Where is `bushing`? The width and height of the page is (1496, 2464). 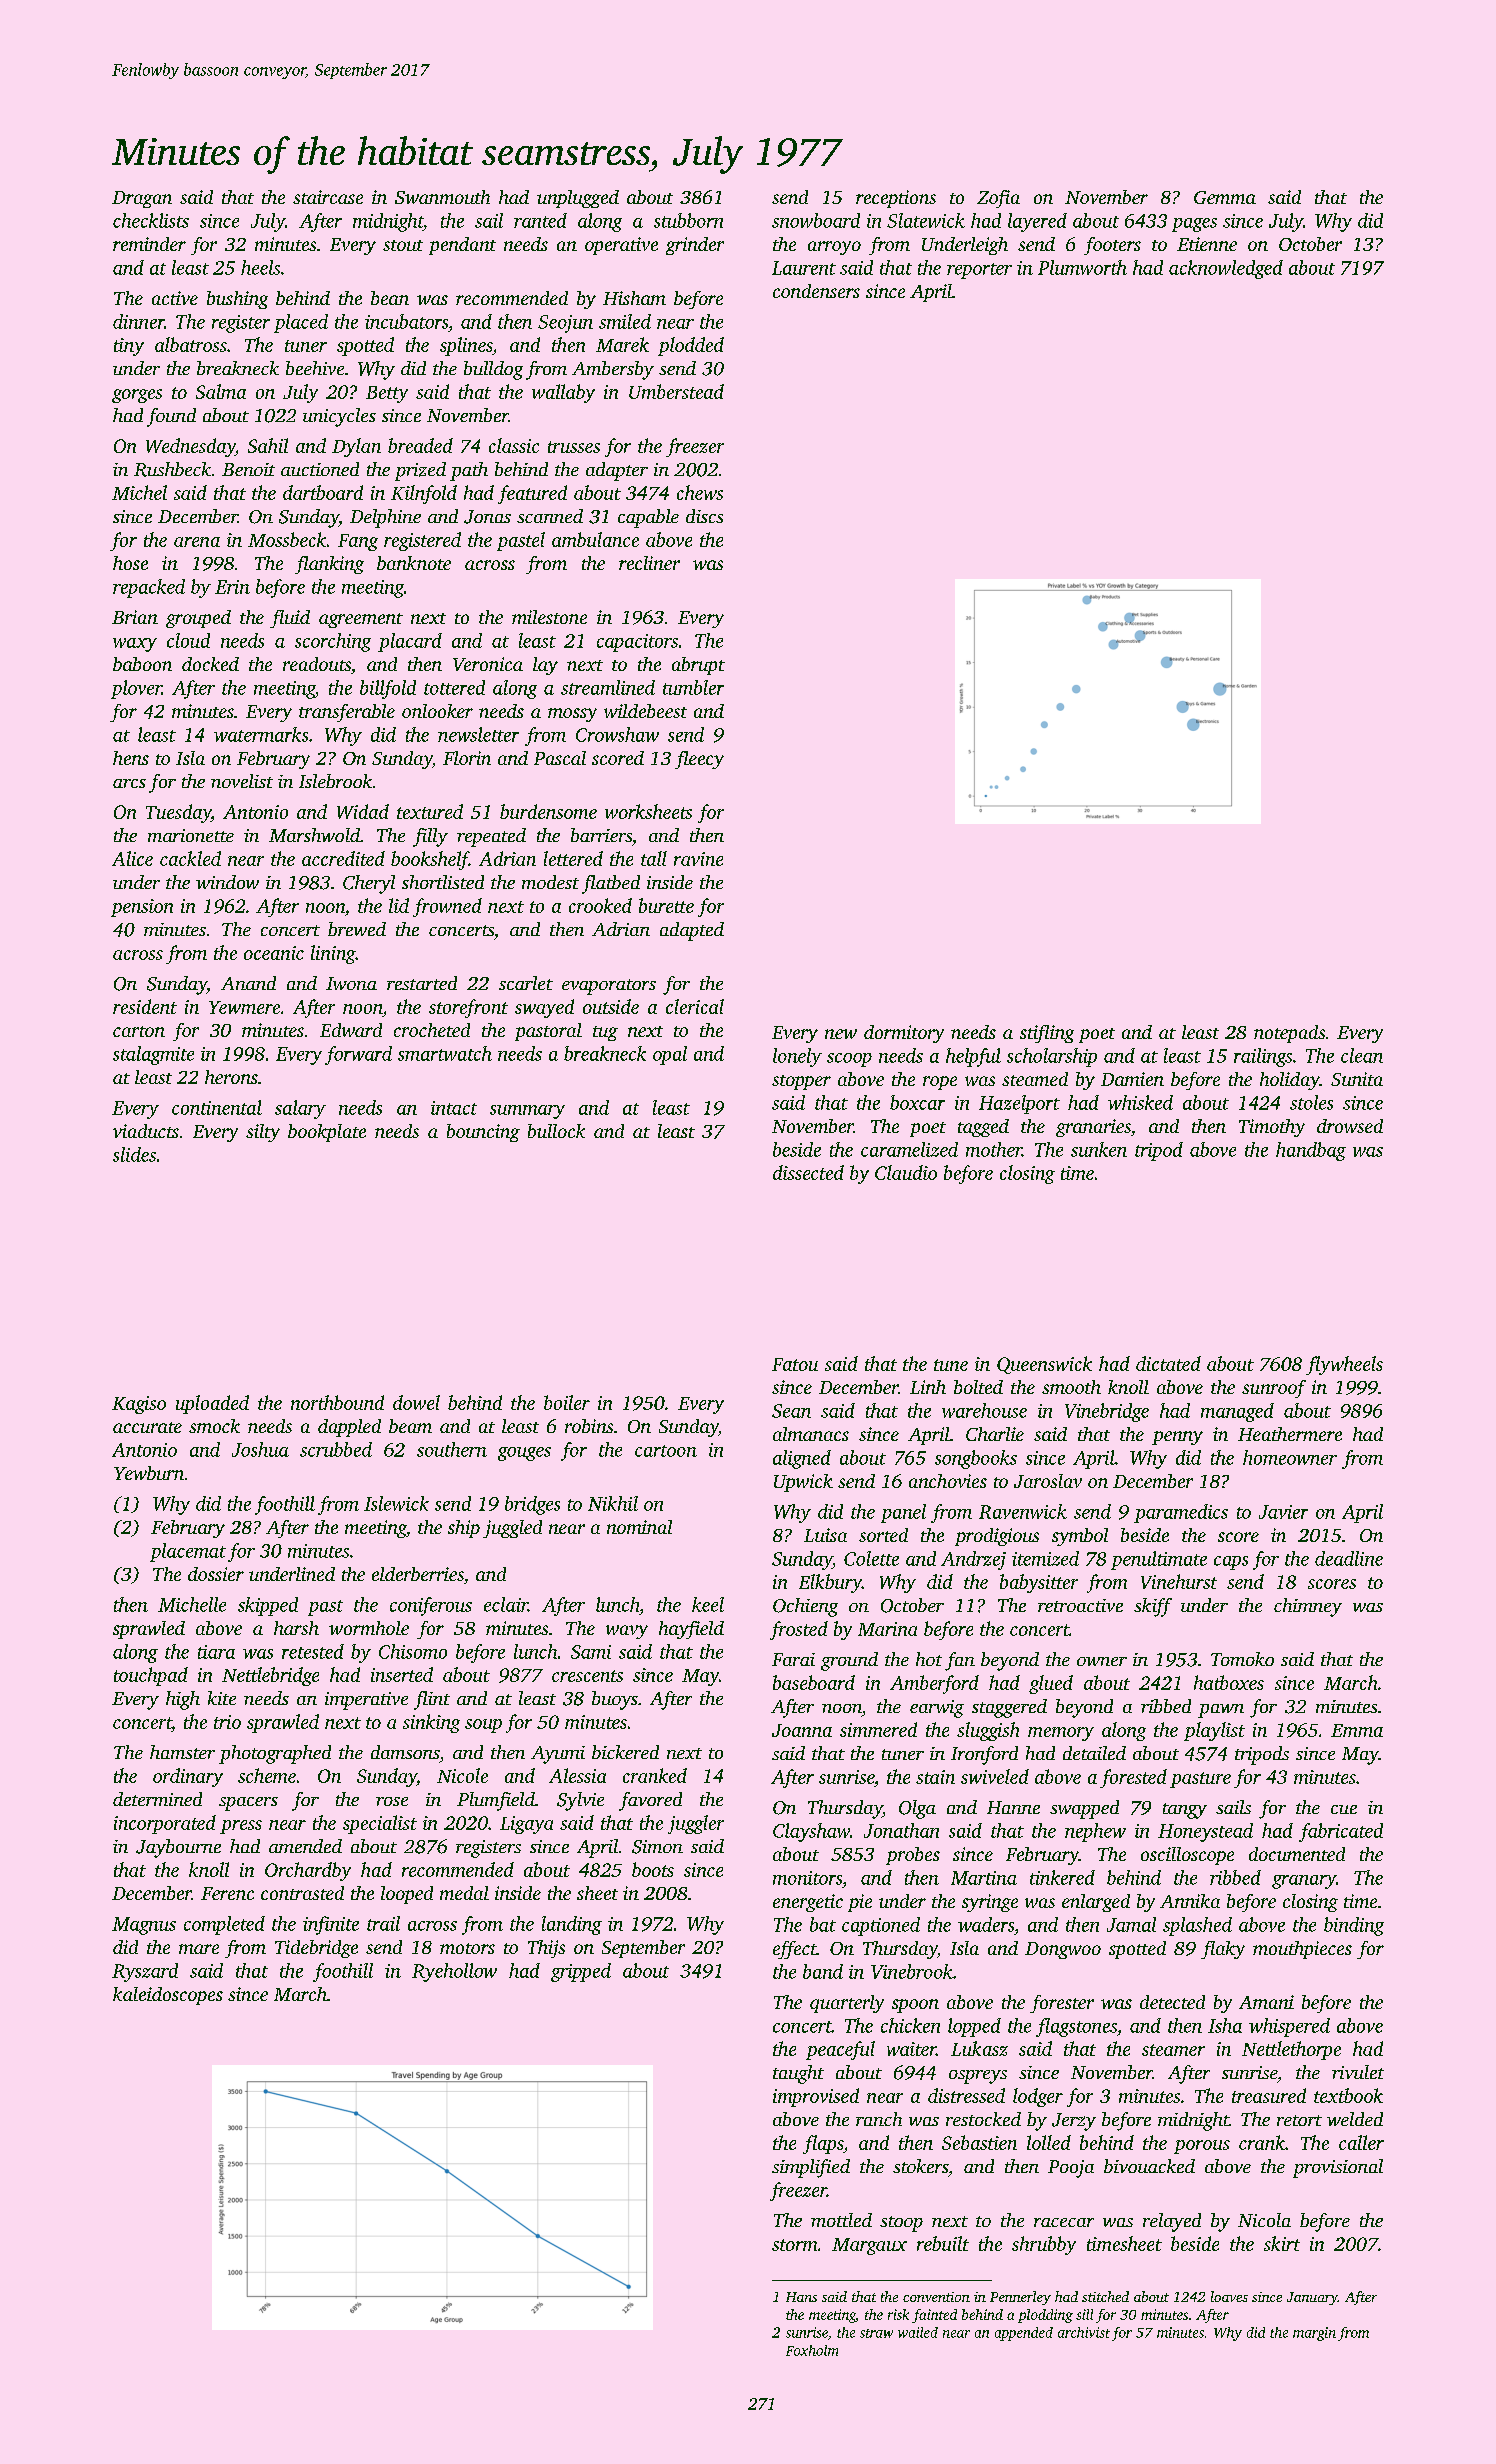 bushing is located at coordinates (237, 300).
